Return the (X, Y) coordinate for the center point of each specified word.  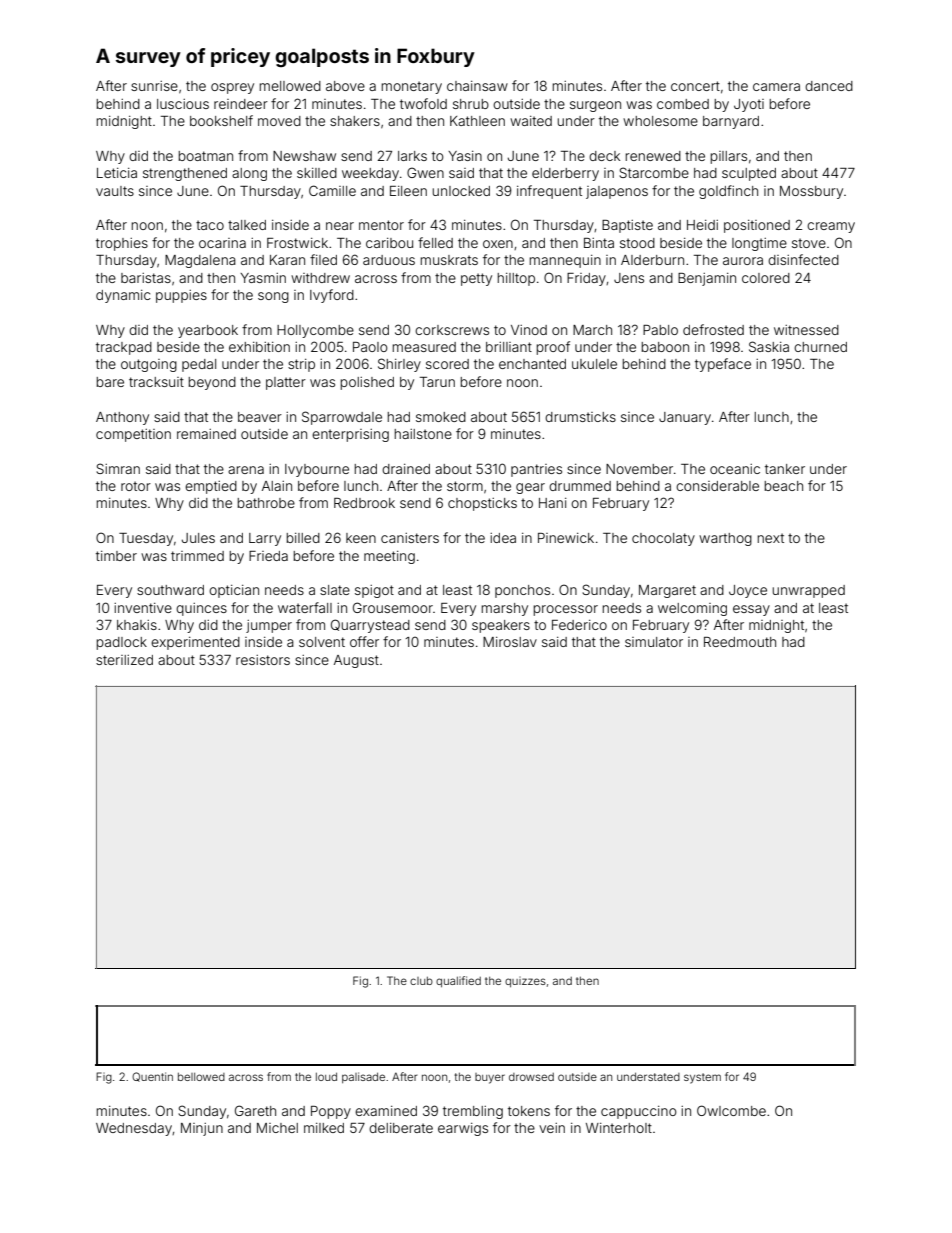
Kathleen (477, 121)
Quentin (152, 1077)
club (421, 981)
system (702, 1078)
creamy (831, 227)
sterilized (124, 660)
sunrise (154, 86)
